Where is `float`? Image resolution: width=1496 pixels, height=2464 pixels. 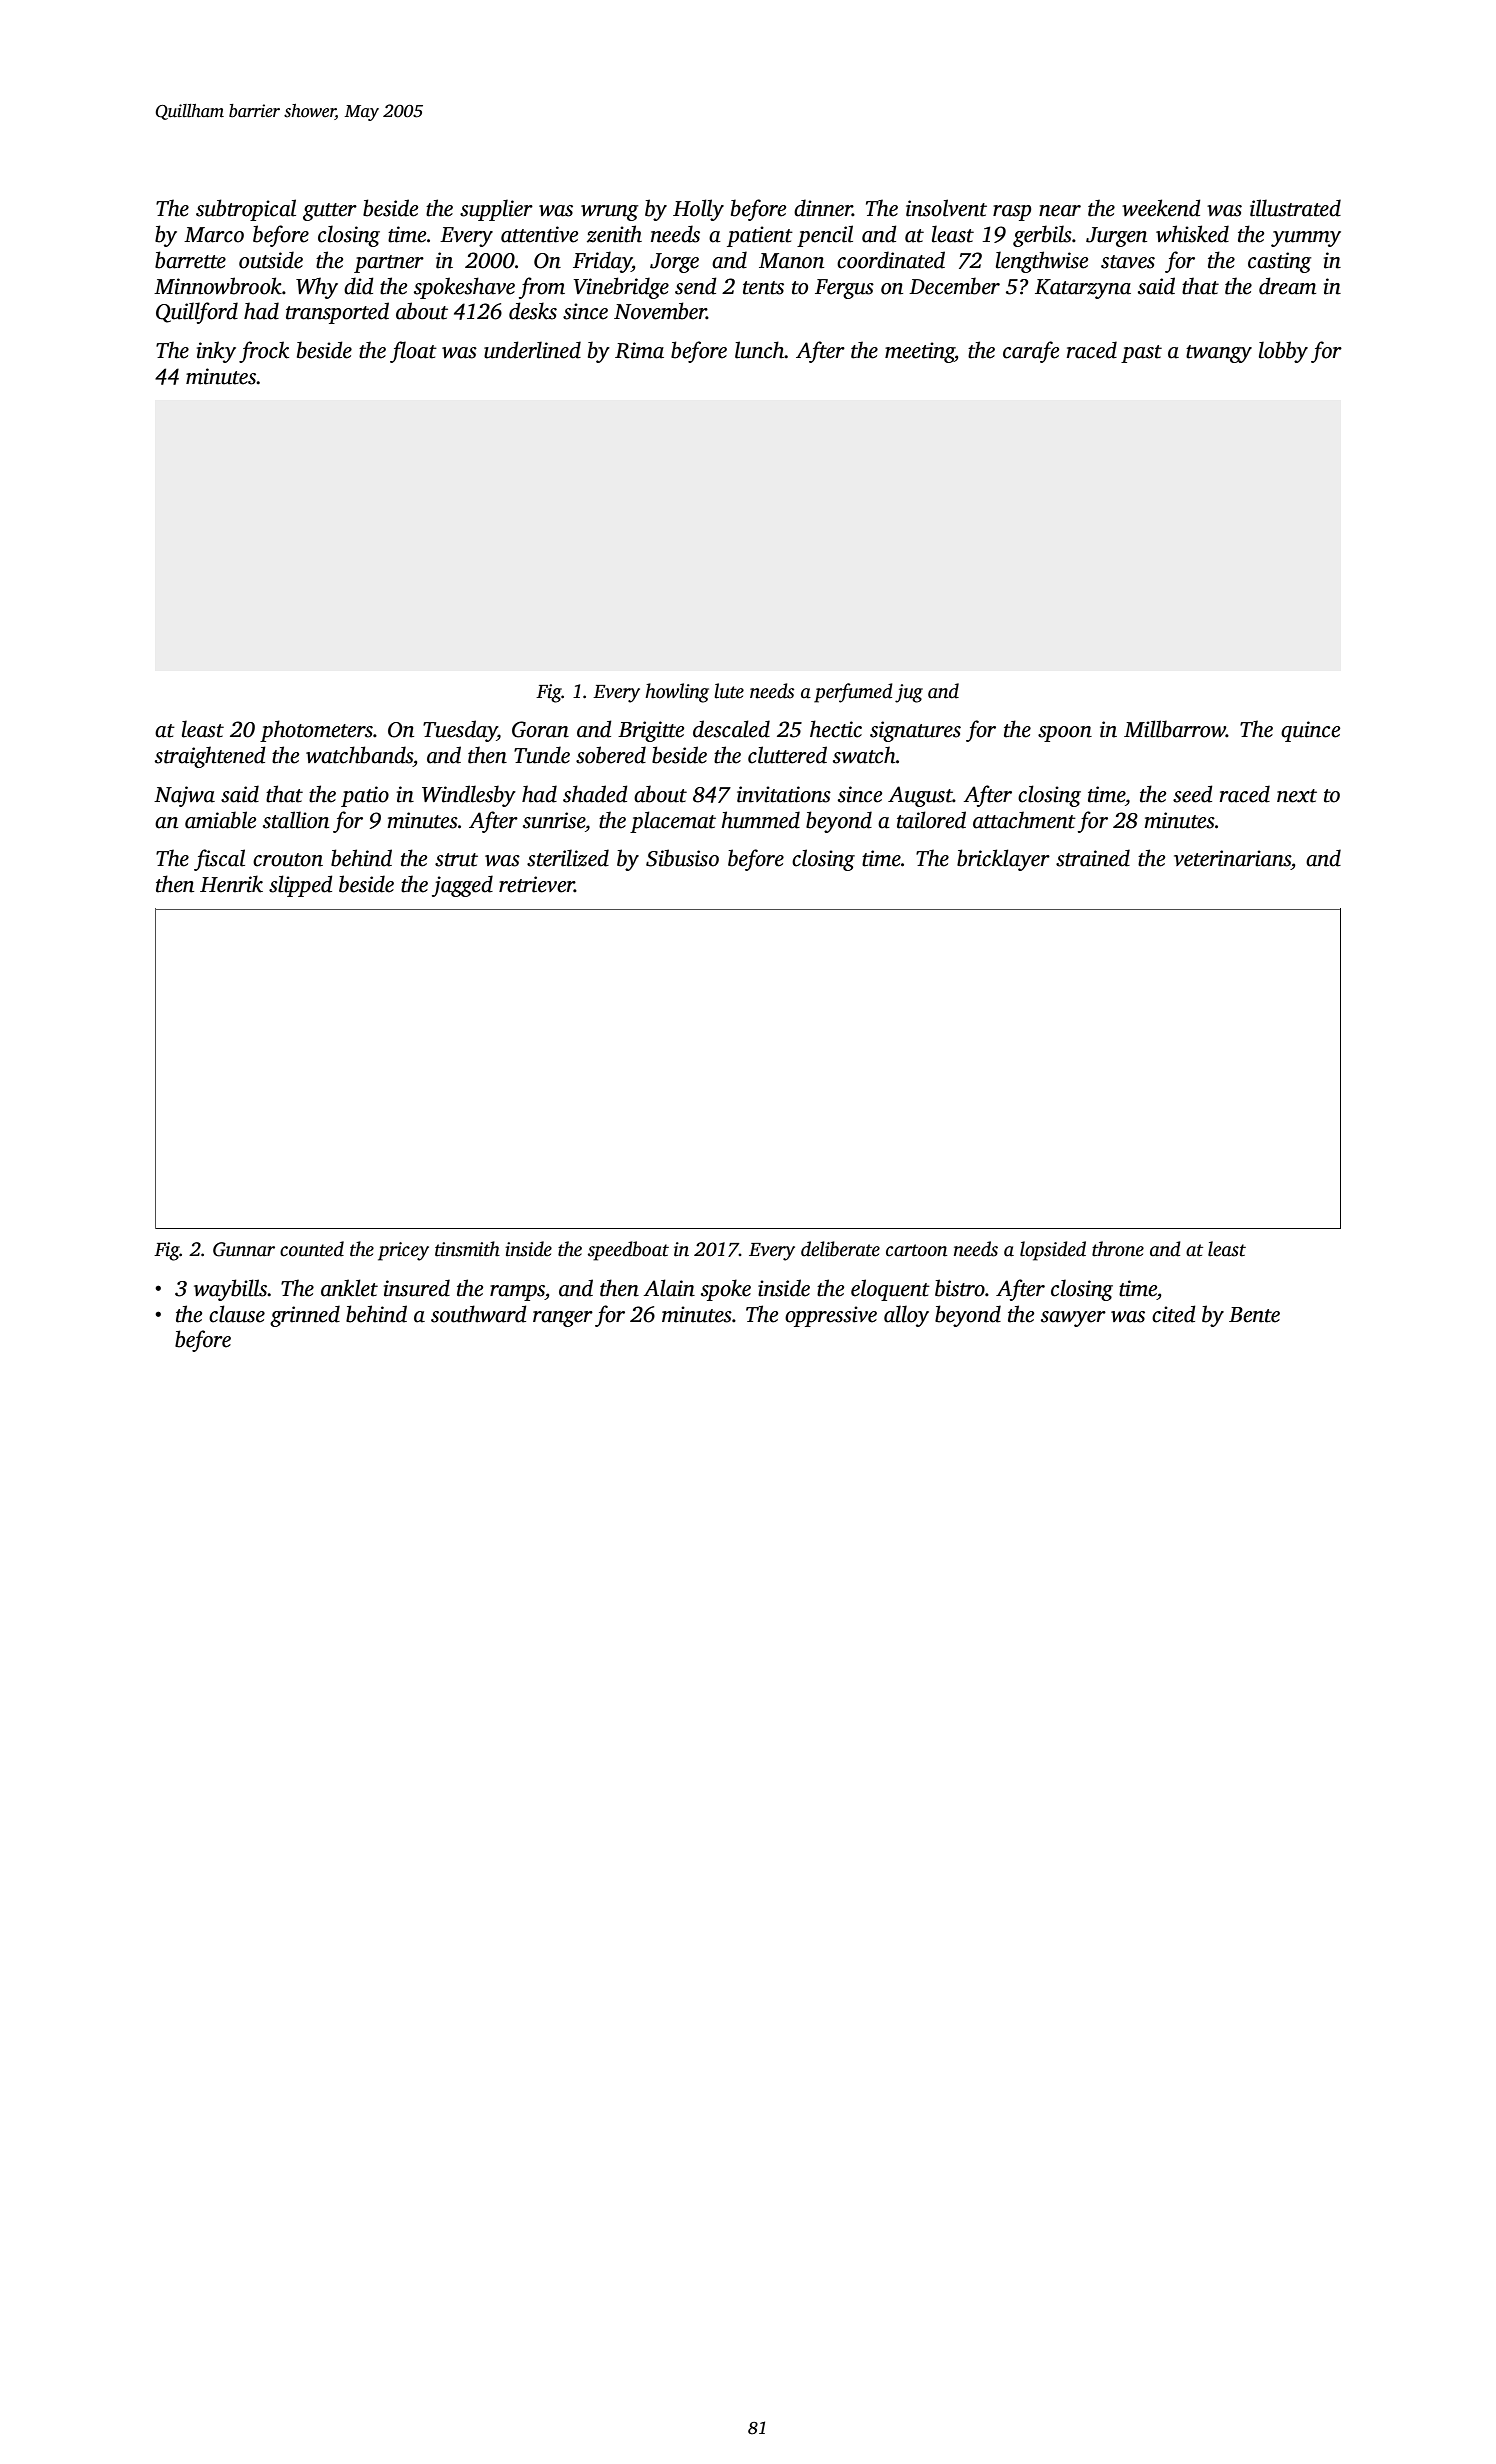 float is located at coordinates (413, 352).
